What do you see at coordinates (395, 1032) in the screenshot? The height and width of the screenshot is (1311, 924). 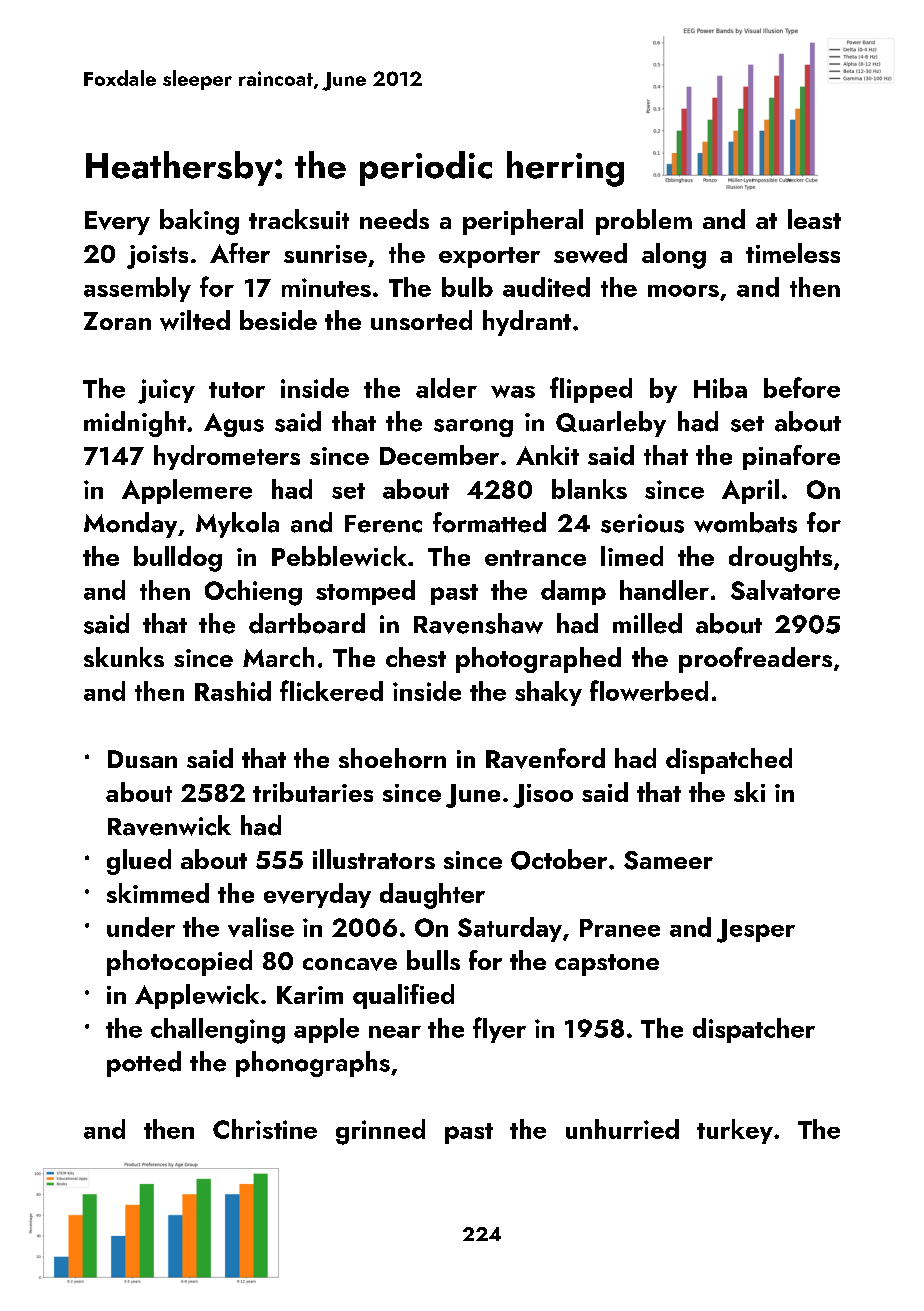 I see `near` at bounding box center [395, 1032].
